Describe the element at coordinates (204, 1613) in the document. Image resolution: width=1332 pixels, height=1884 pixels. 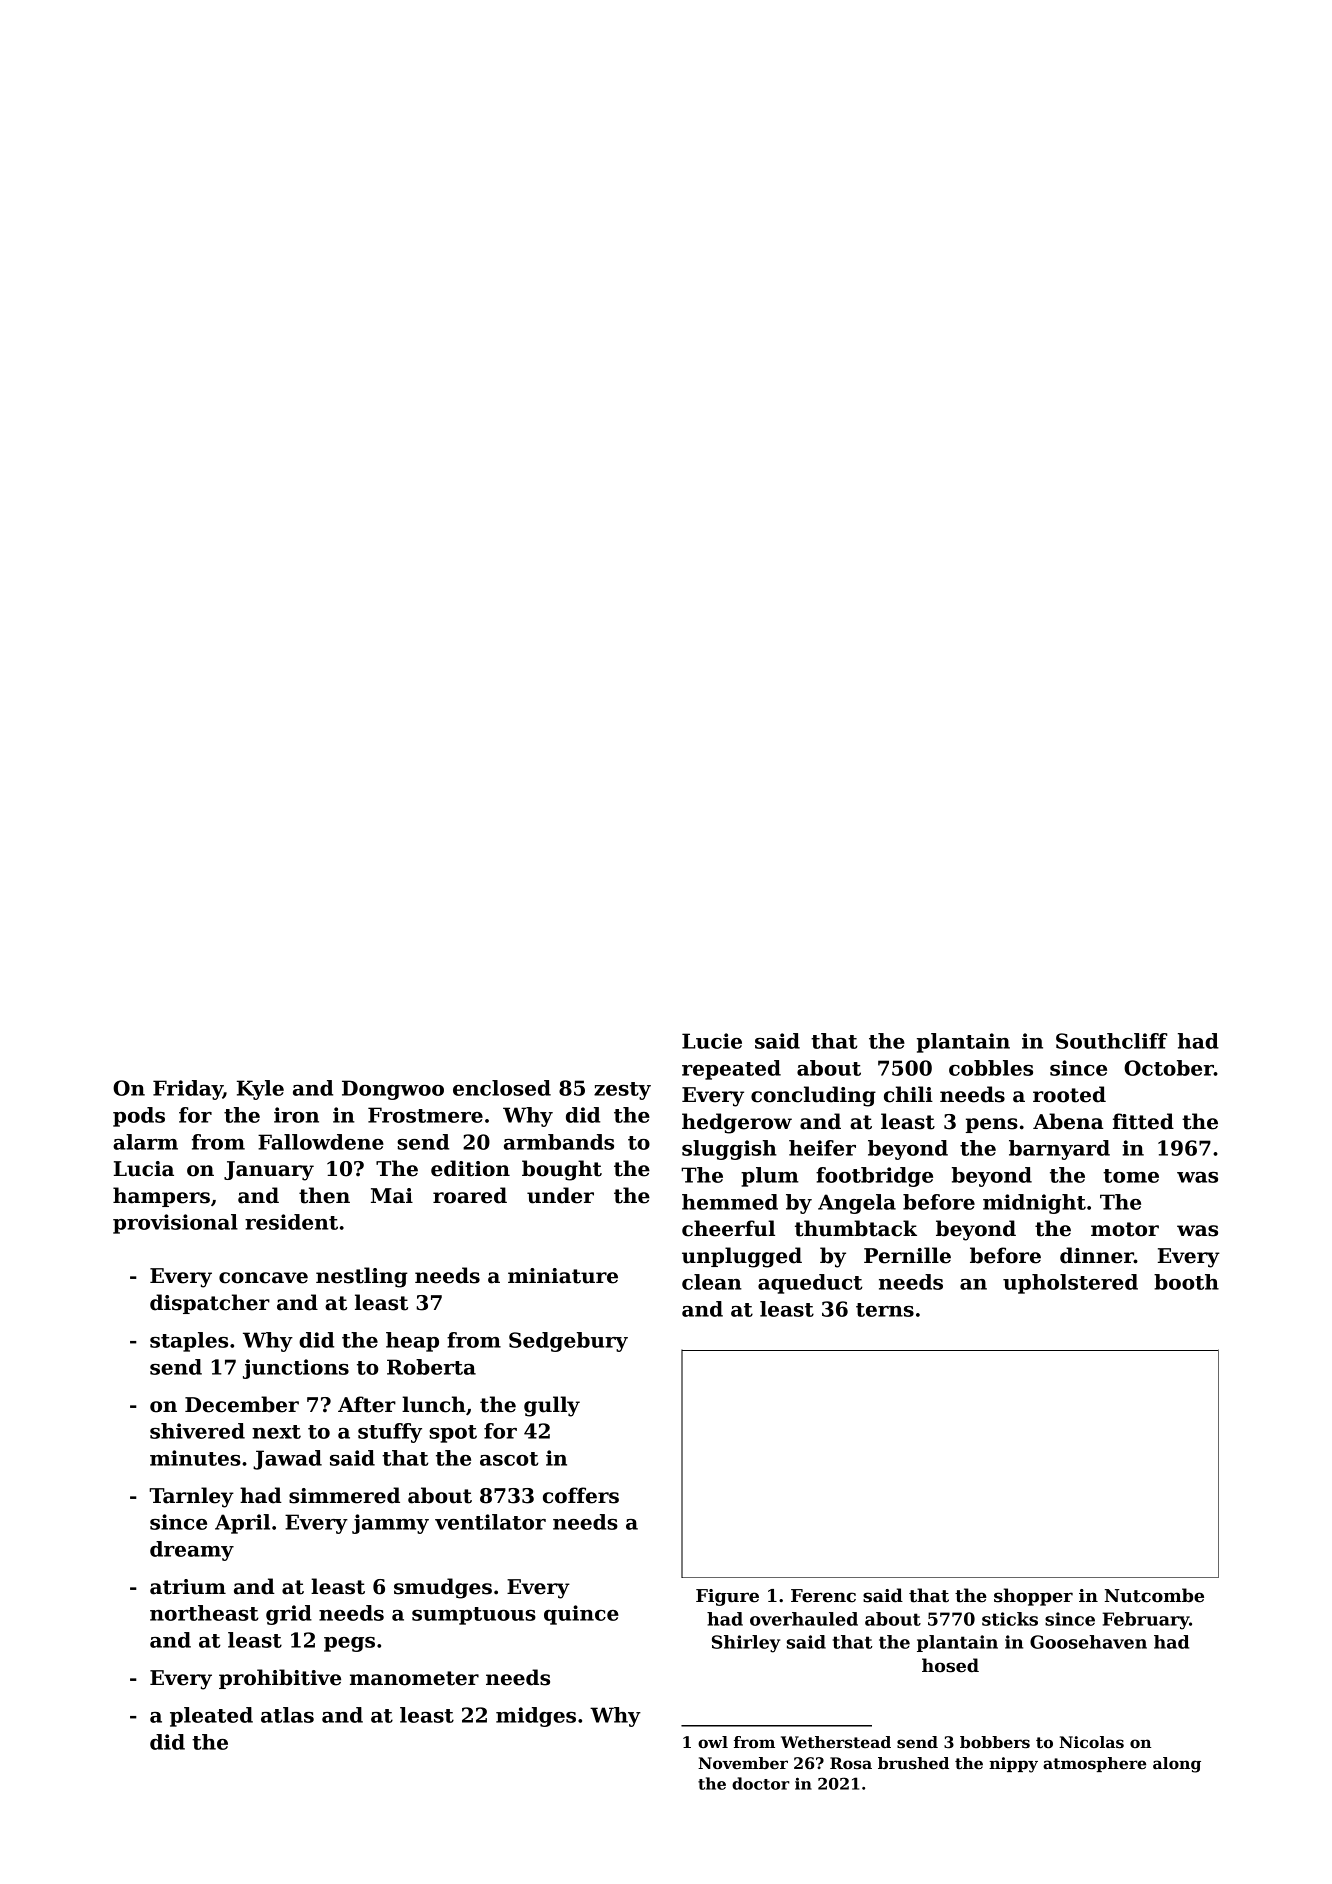
I see `northeast` at that location.
